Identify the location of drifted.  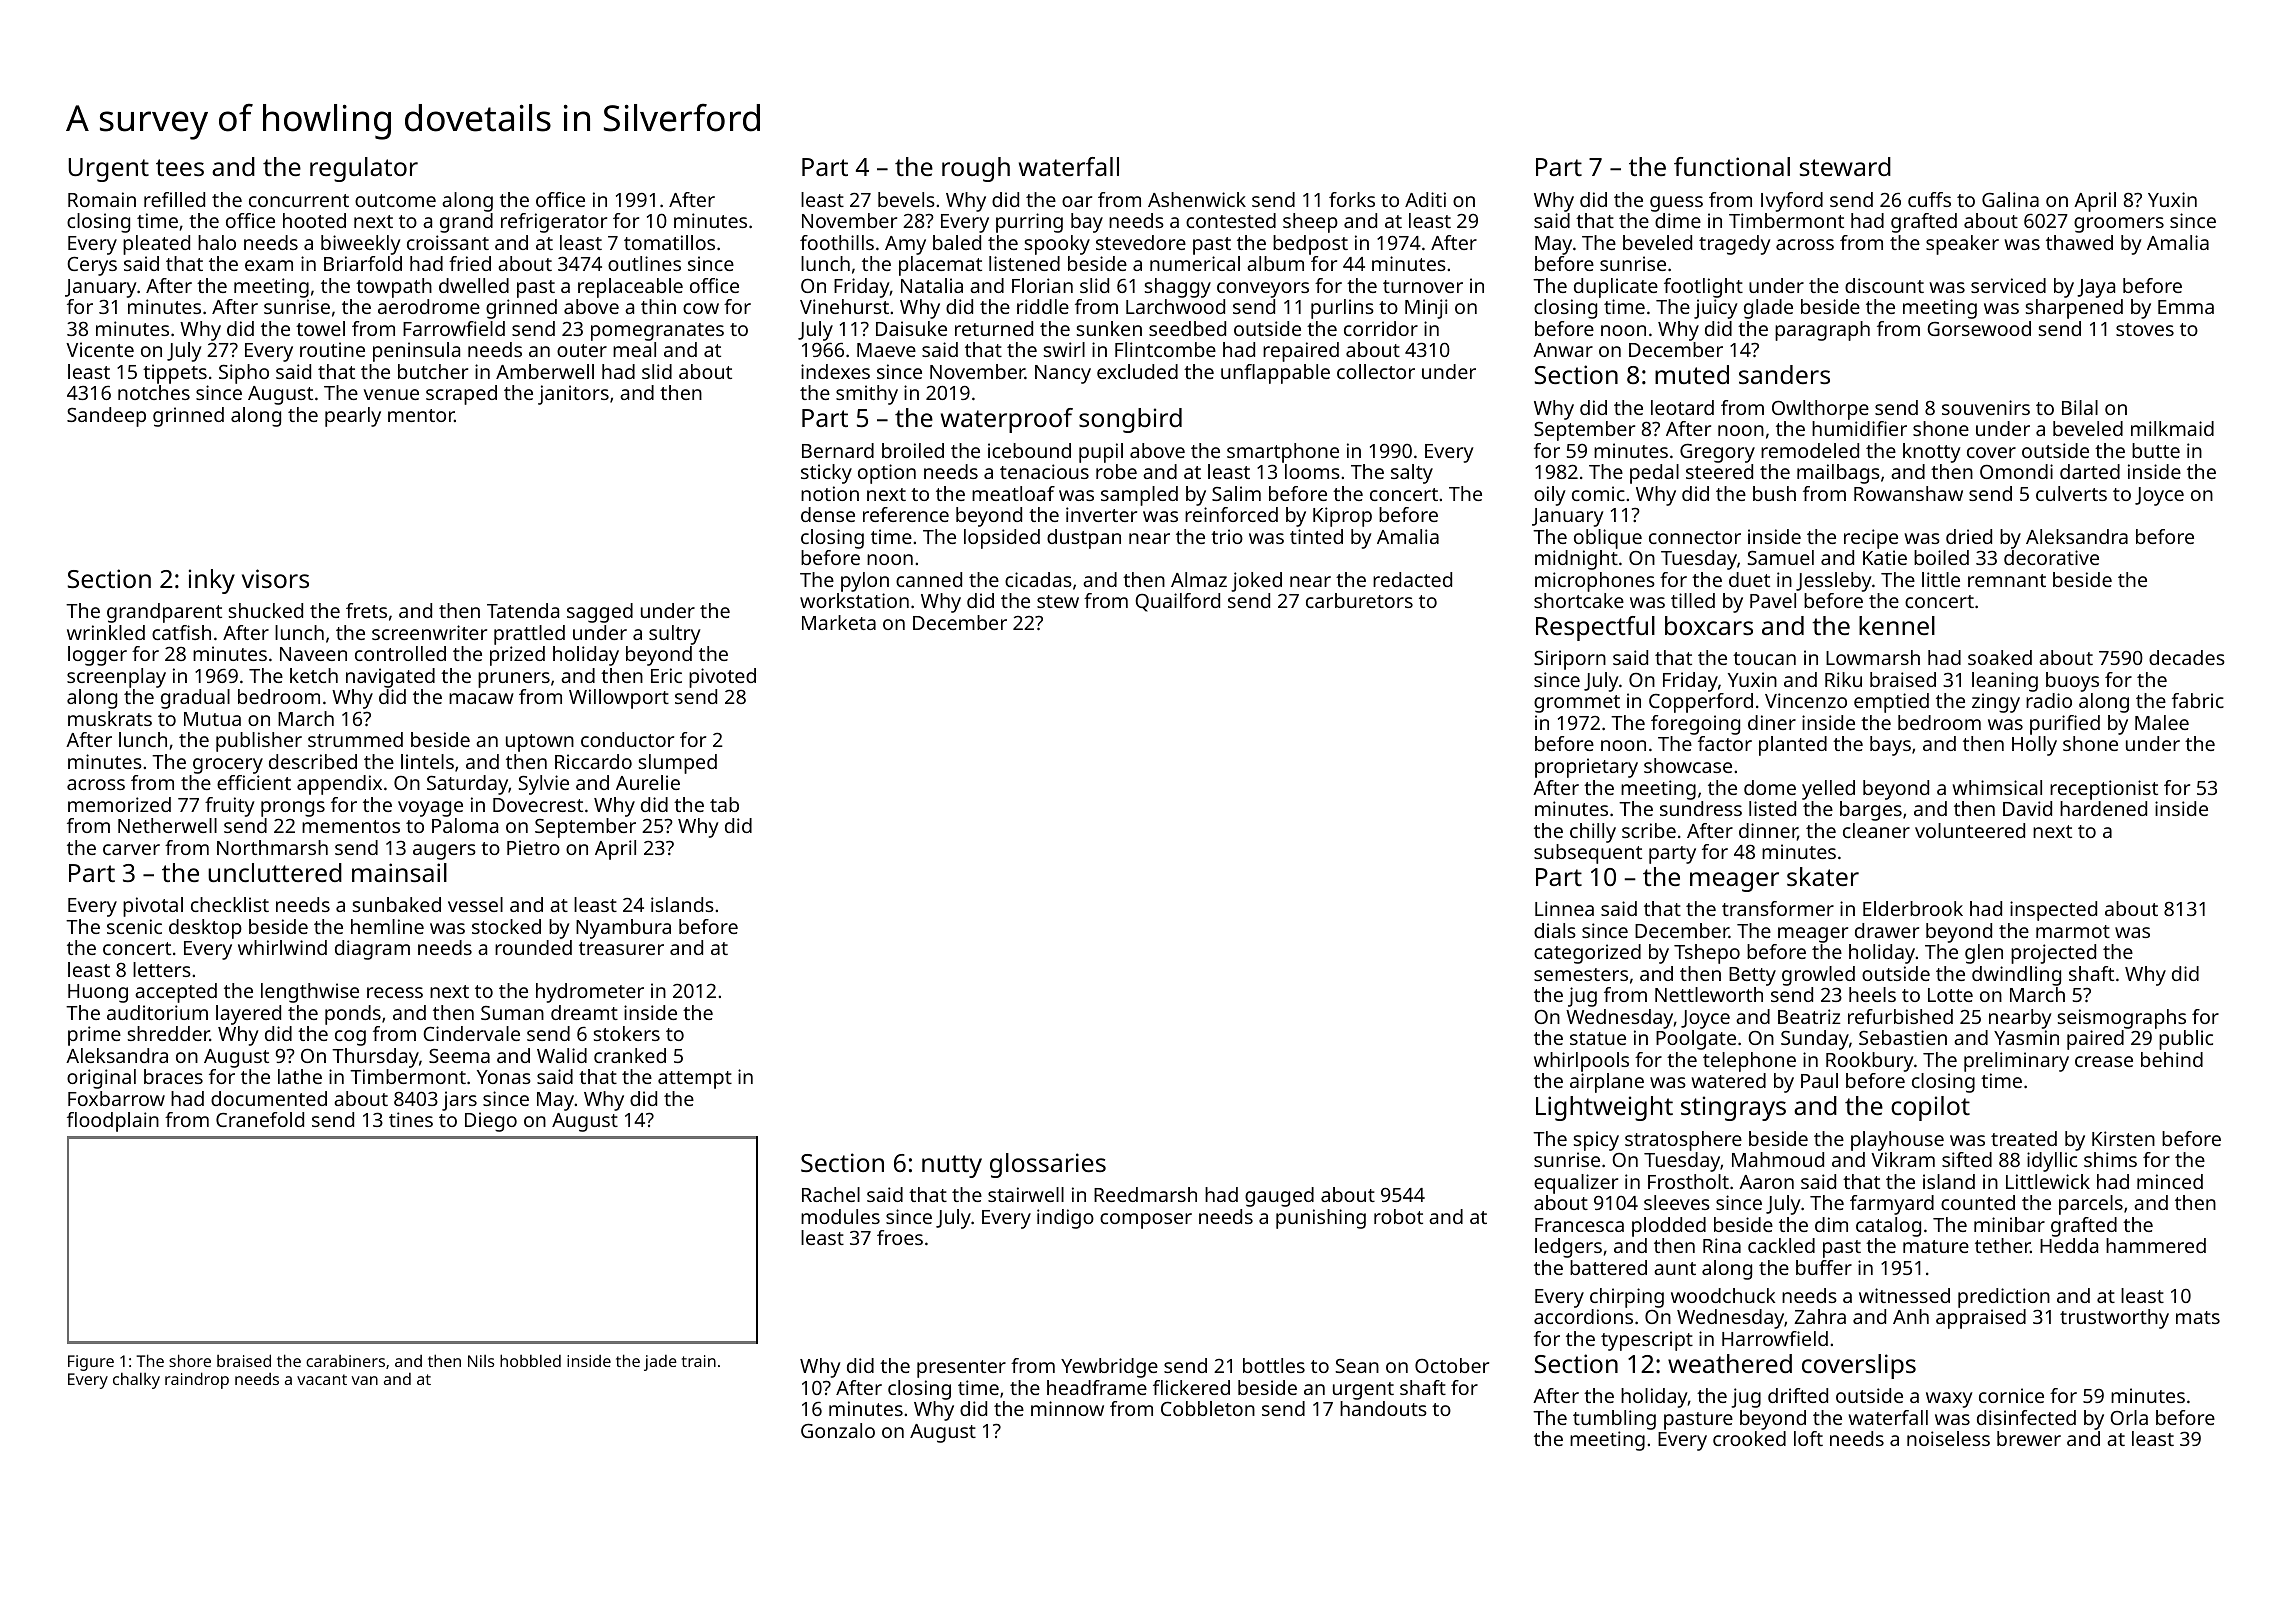
(1798, 1395).
